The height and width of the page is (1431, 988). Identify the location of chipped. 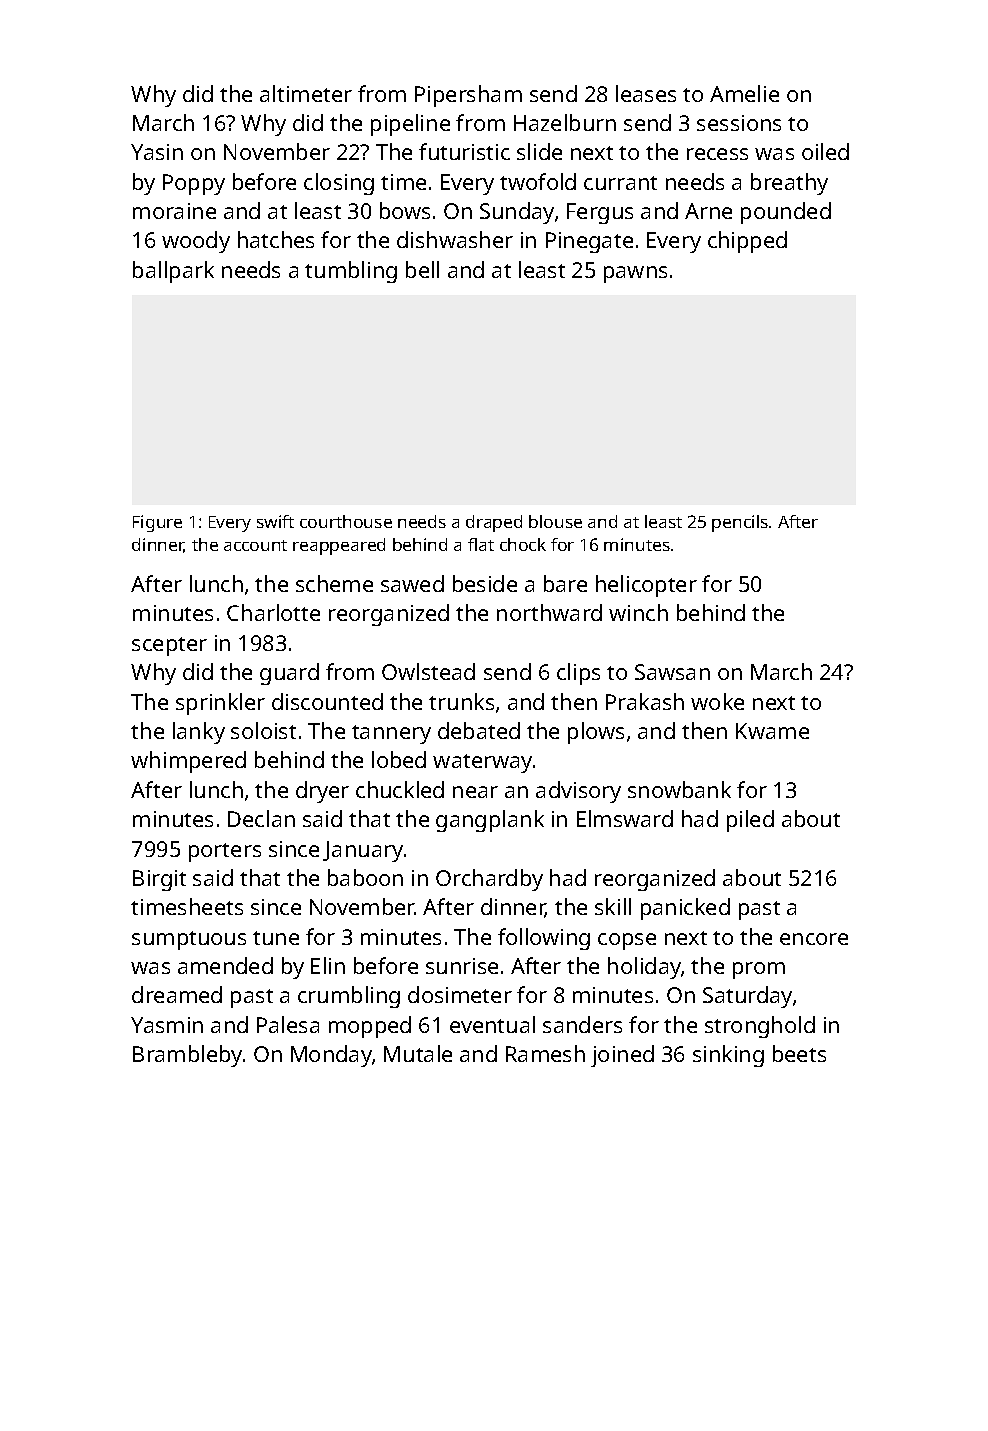
(747, 242).
